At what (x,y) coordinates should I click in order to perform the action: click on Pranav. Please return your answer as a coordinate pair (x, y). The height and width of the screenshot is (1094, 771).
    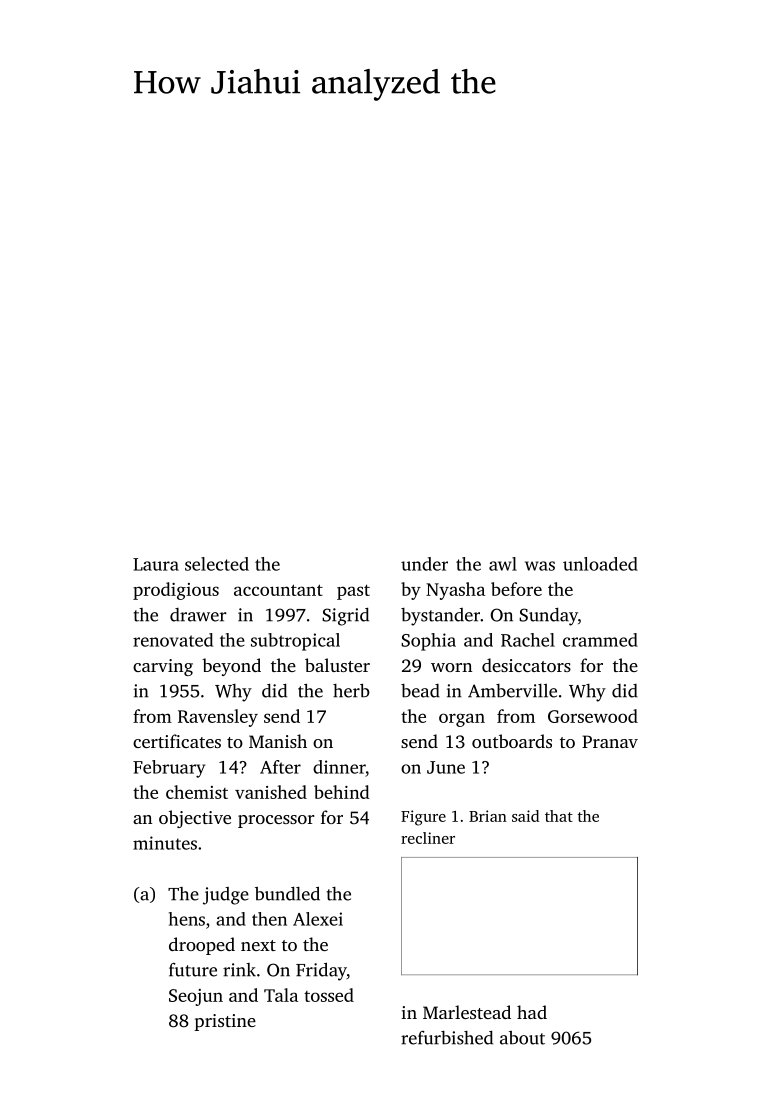
    Looking at the image, I should click on (610, 741).
